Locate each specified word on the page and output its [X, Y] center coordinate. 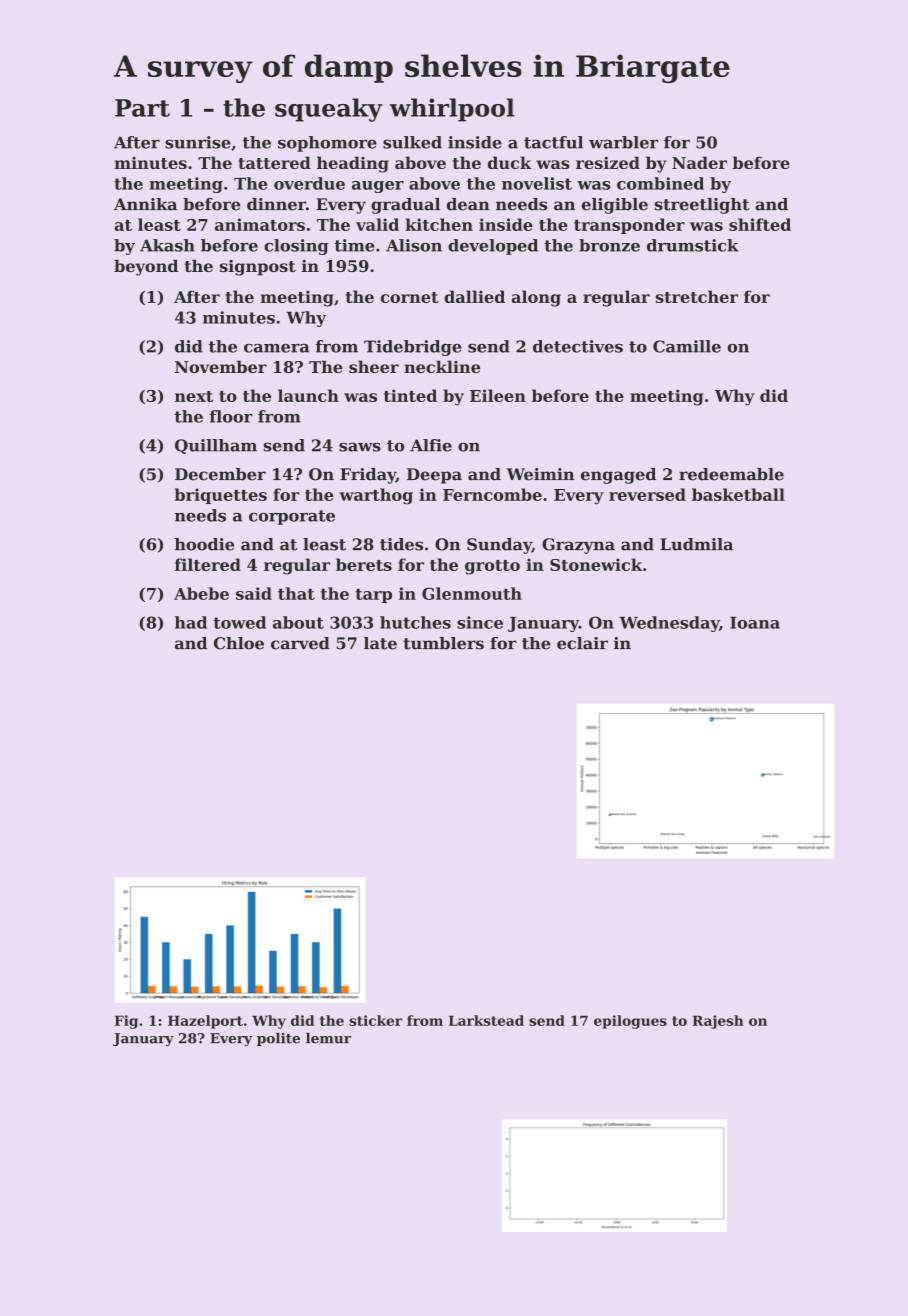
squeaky [328, 110]
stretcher [697, 296]
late [380, 643]
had [191, 622]
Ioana [755, 623]
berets [364, 564]
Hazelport [205, 1022]
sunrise [198, 142]
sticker [375, 1020]
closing [296, 247]
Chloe [239, 643]
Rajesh [718, 1022]
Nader [699, 162]
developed [493, 247]
